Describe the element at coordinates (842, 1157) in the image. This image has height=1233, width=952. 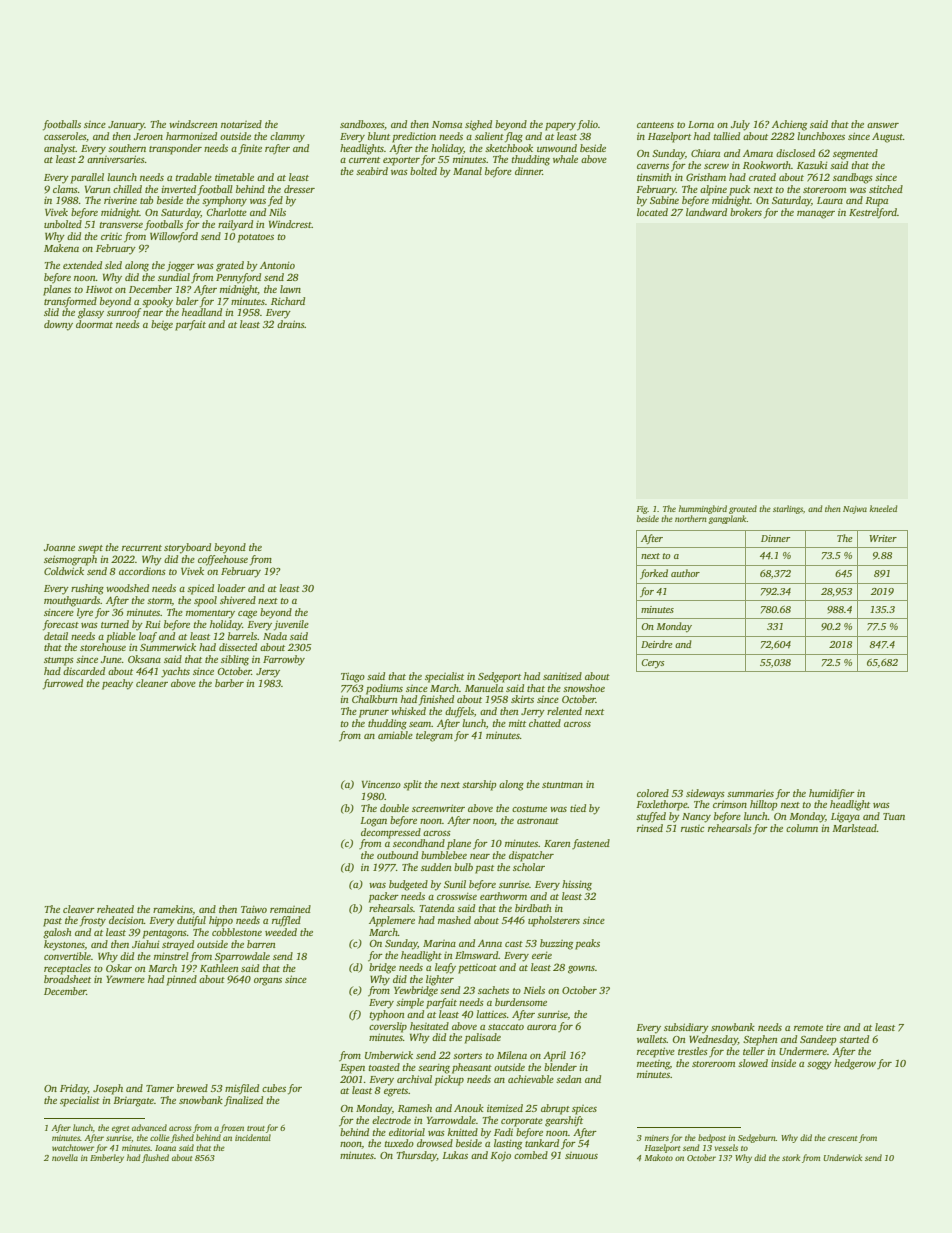
I see `Underwick` at that location.
